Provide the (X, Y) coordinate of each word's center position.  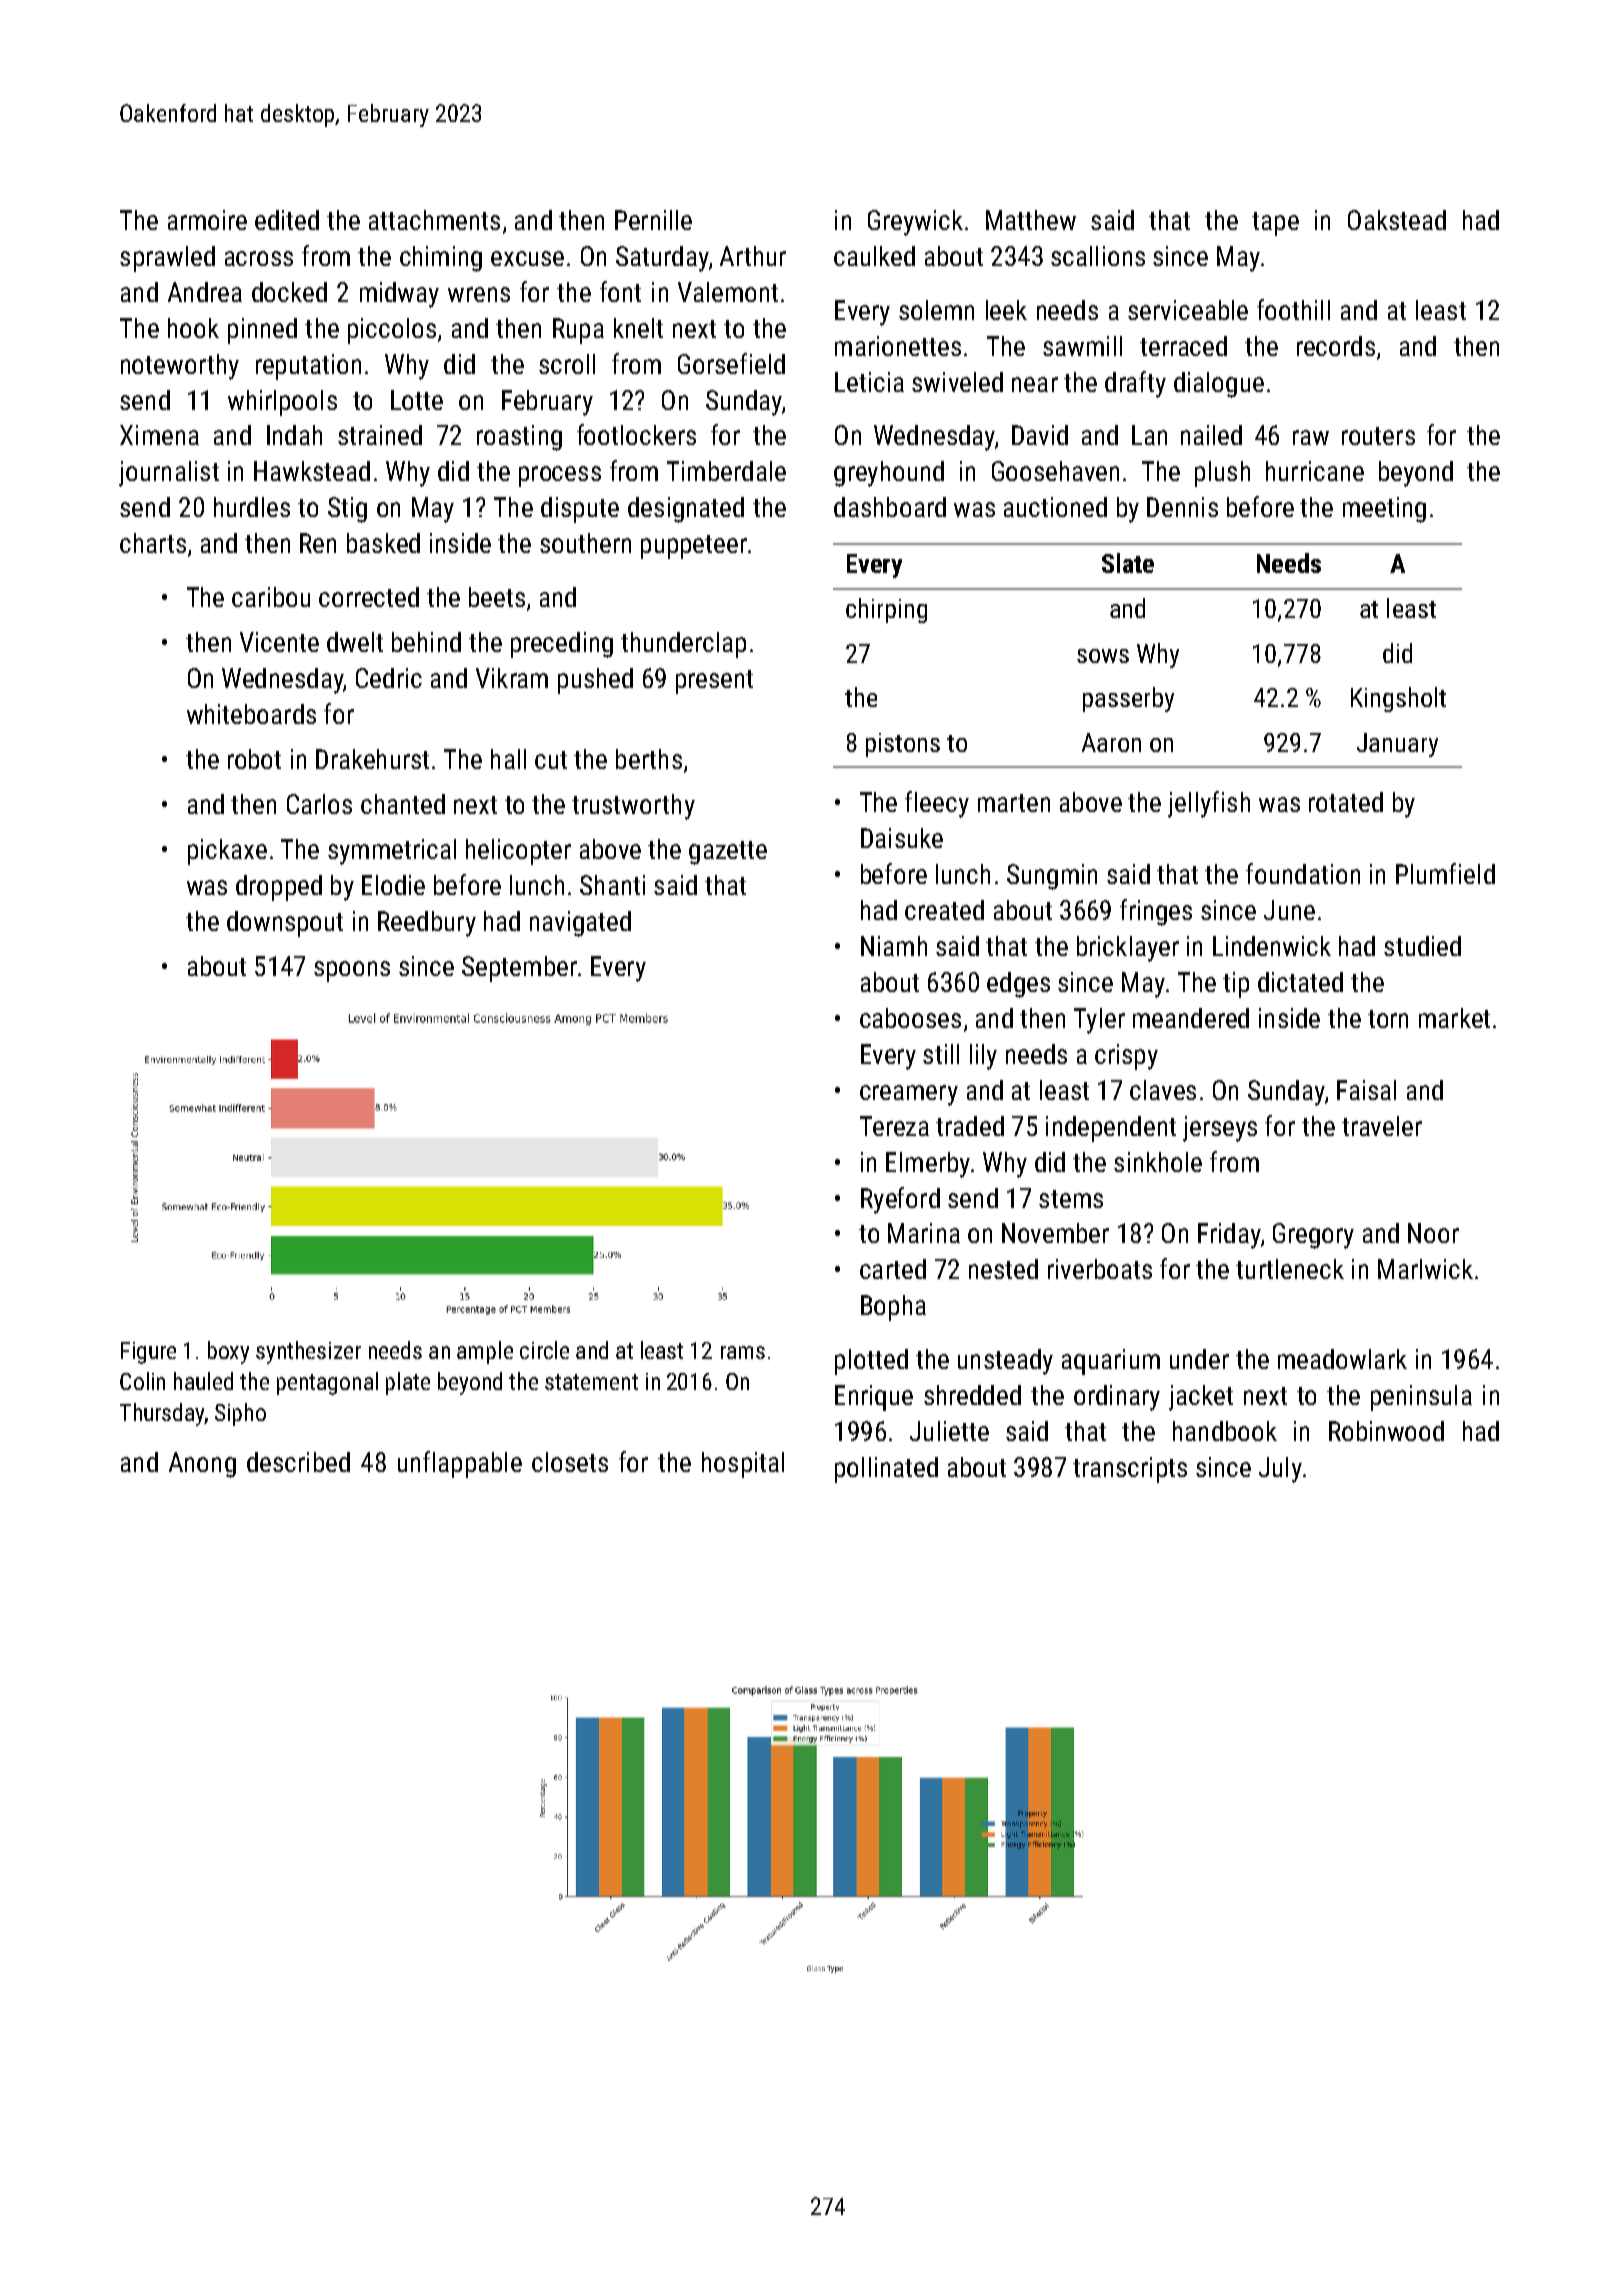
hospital (743, 1465)
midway (399, 295)
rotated (1346, 802)
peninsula (1421, 1398)
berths (649, 759)
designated (686, 510)
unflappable (460, 1464)
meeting (1384, 510)
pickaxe (227, 852)
